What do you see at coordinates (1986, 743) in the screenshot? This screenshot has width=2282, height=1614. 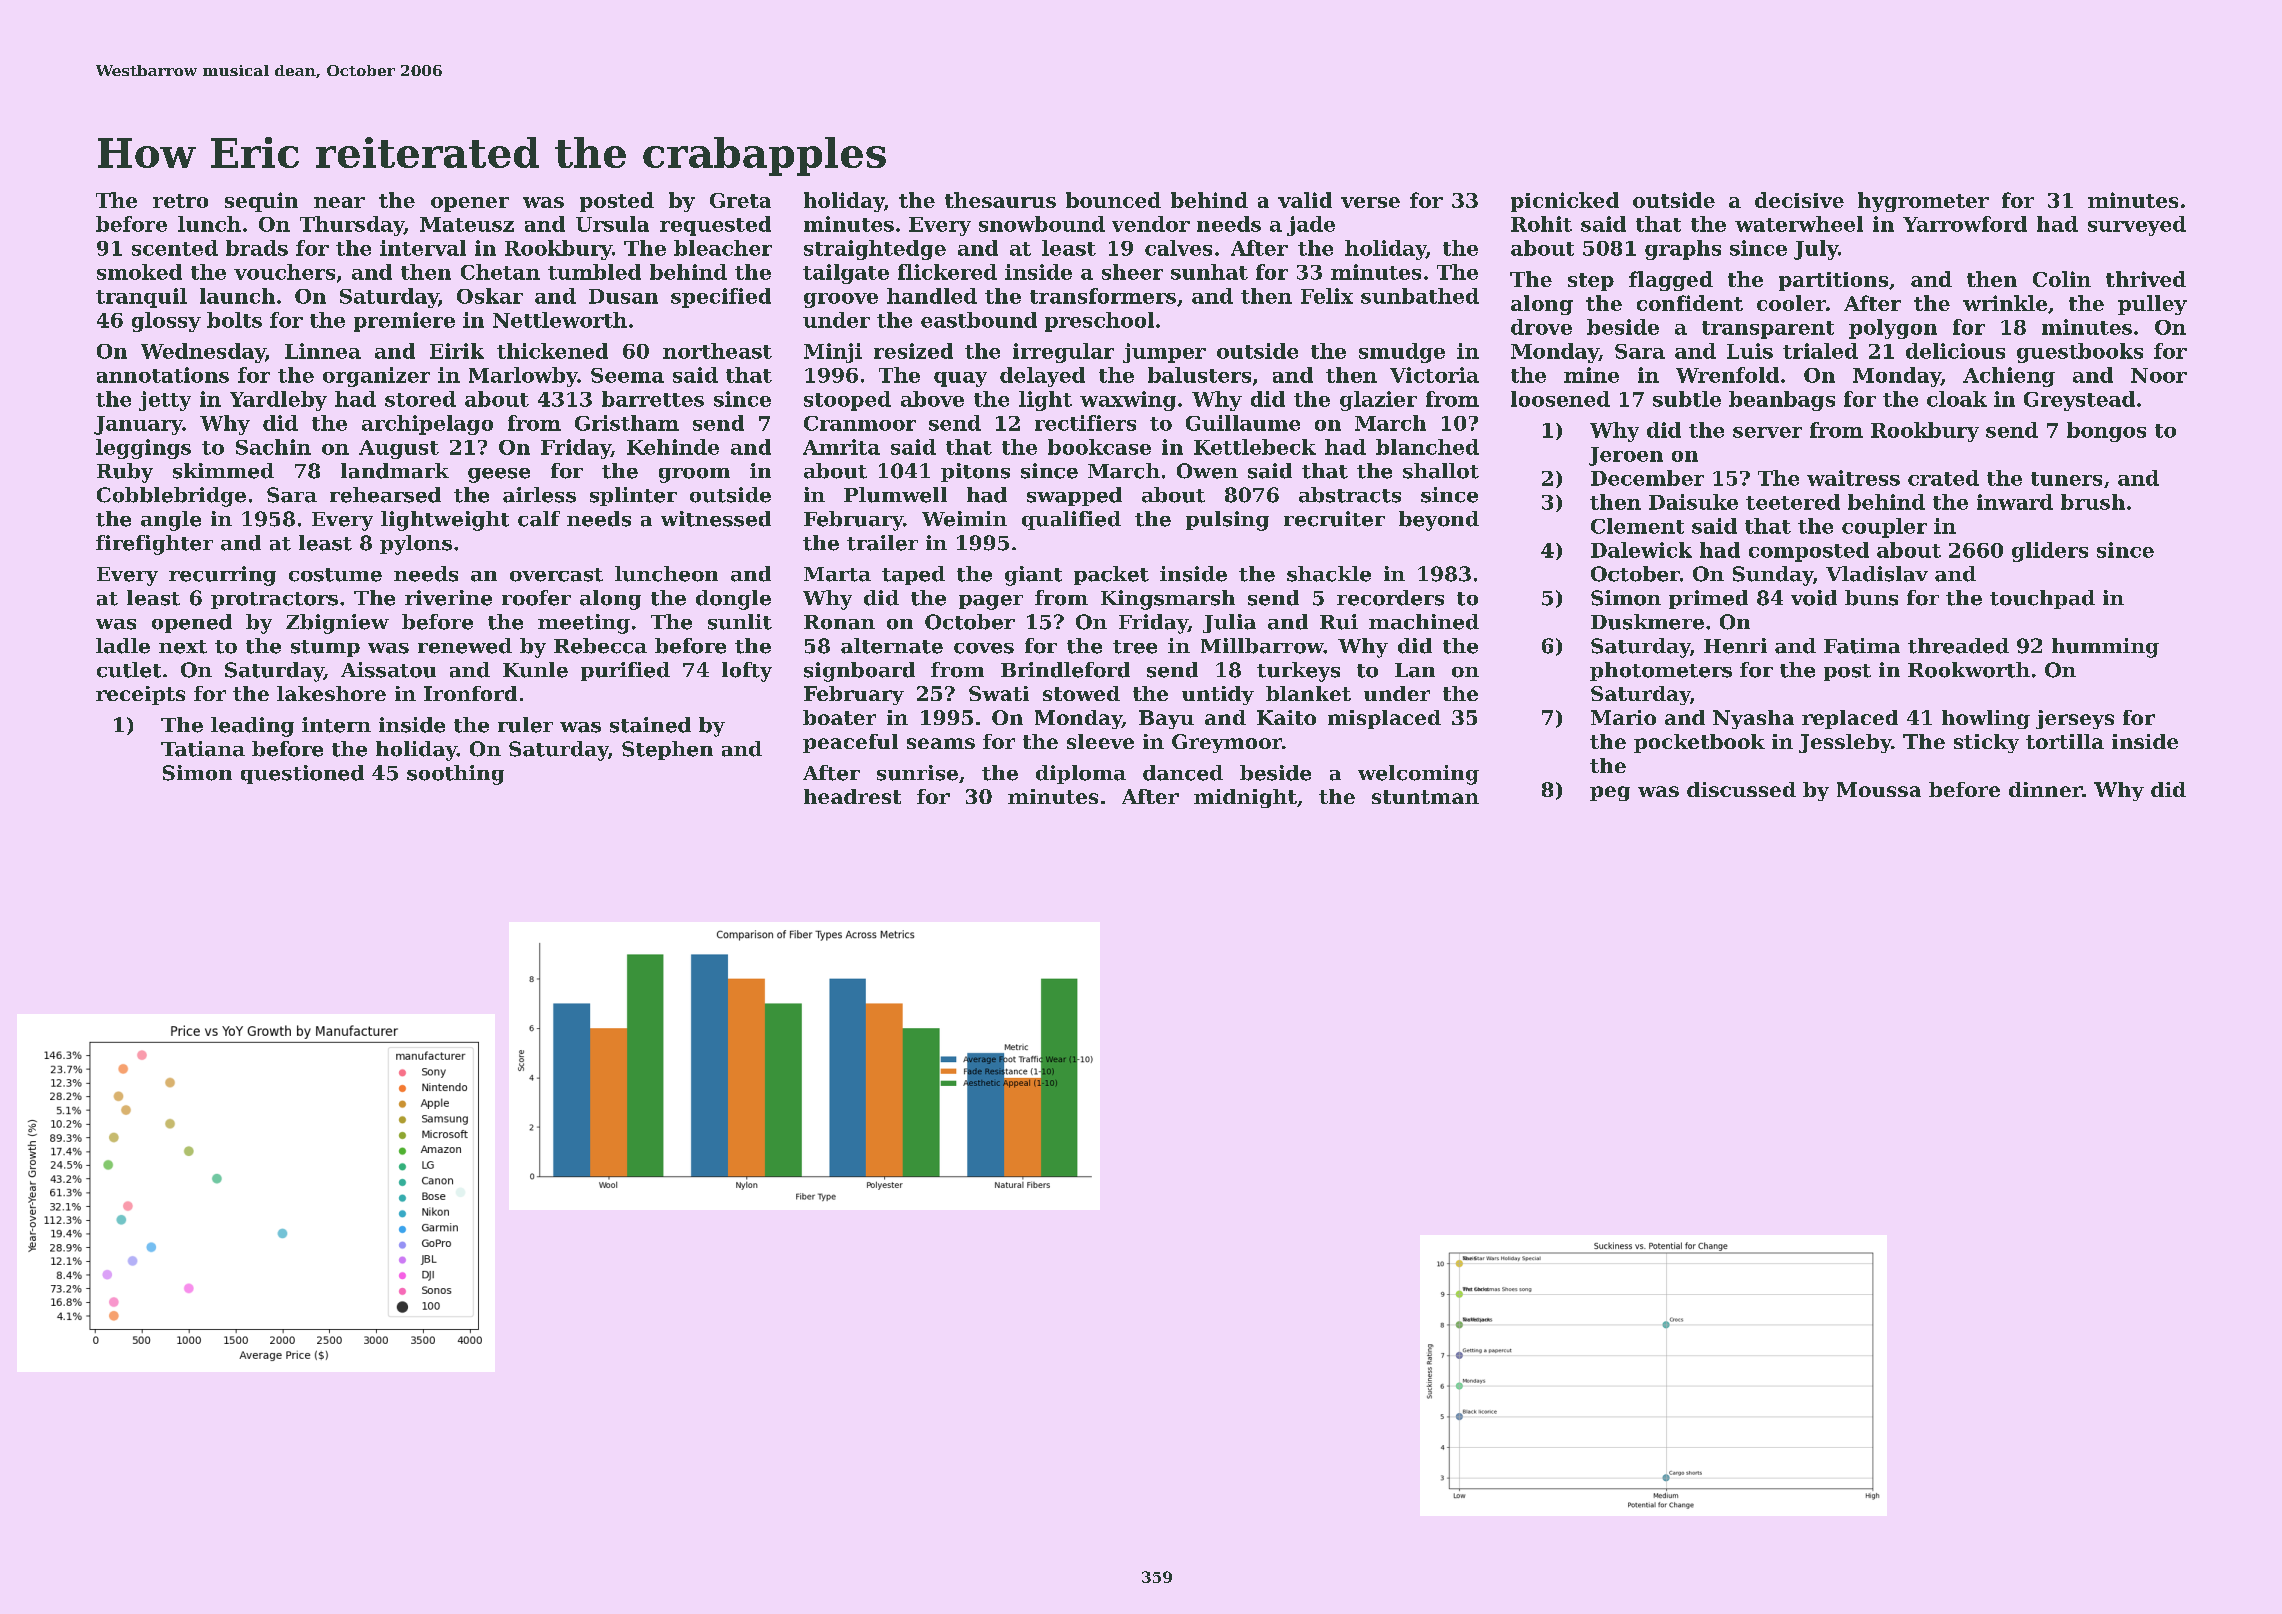 I see `sticky` at bounding box center [1986, 743].
